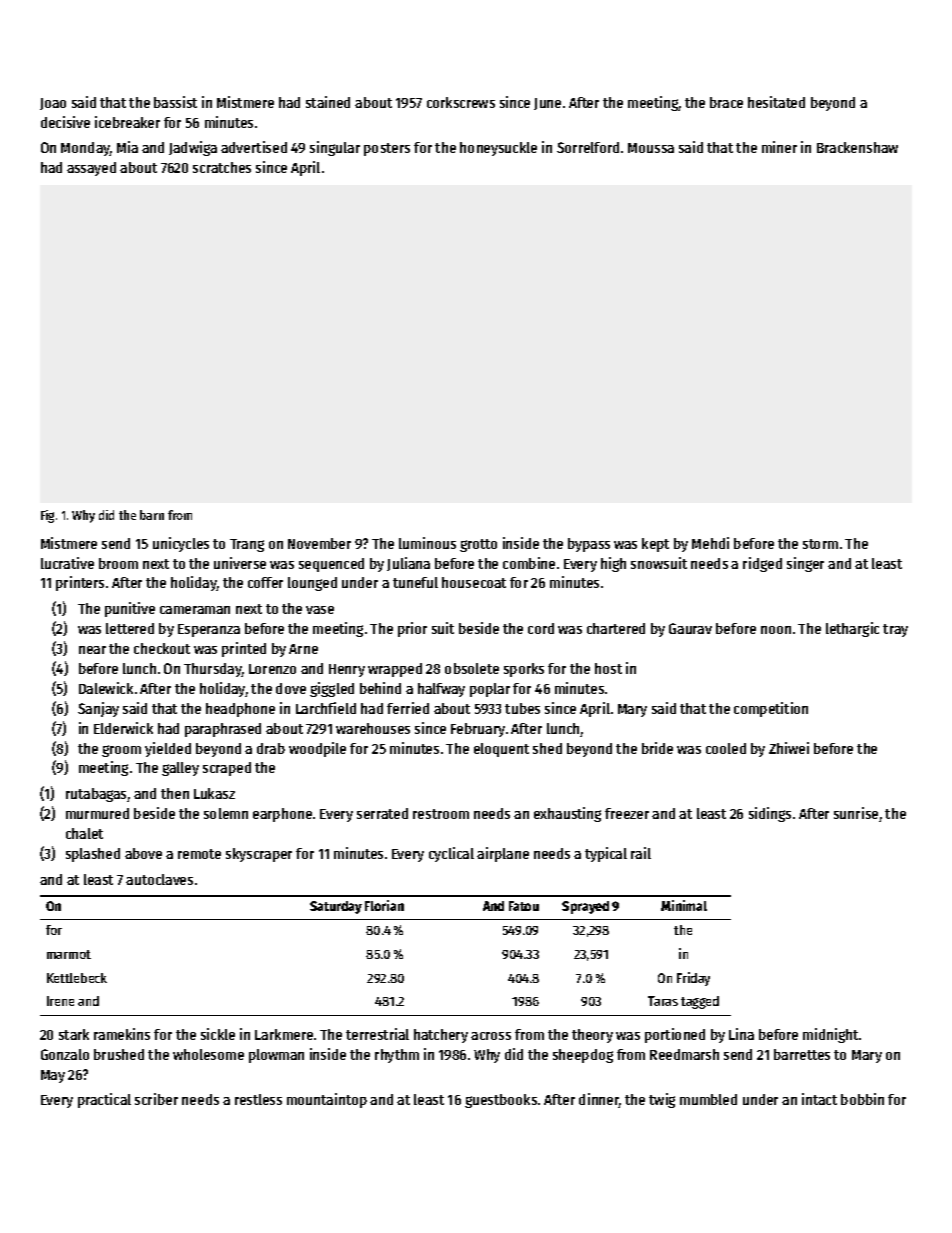 The width and height of the document is (952, 1233). Describe the element at coordinates (53, 104) in the document. I see `Joao` at that location.
